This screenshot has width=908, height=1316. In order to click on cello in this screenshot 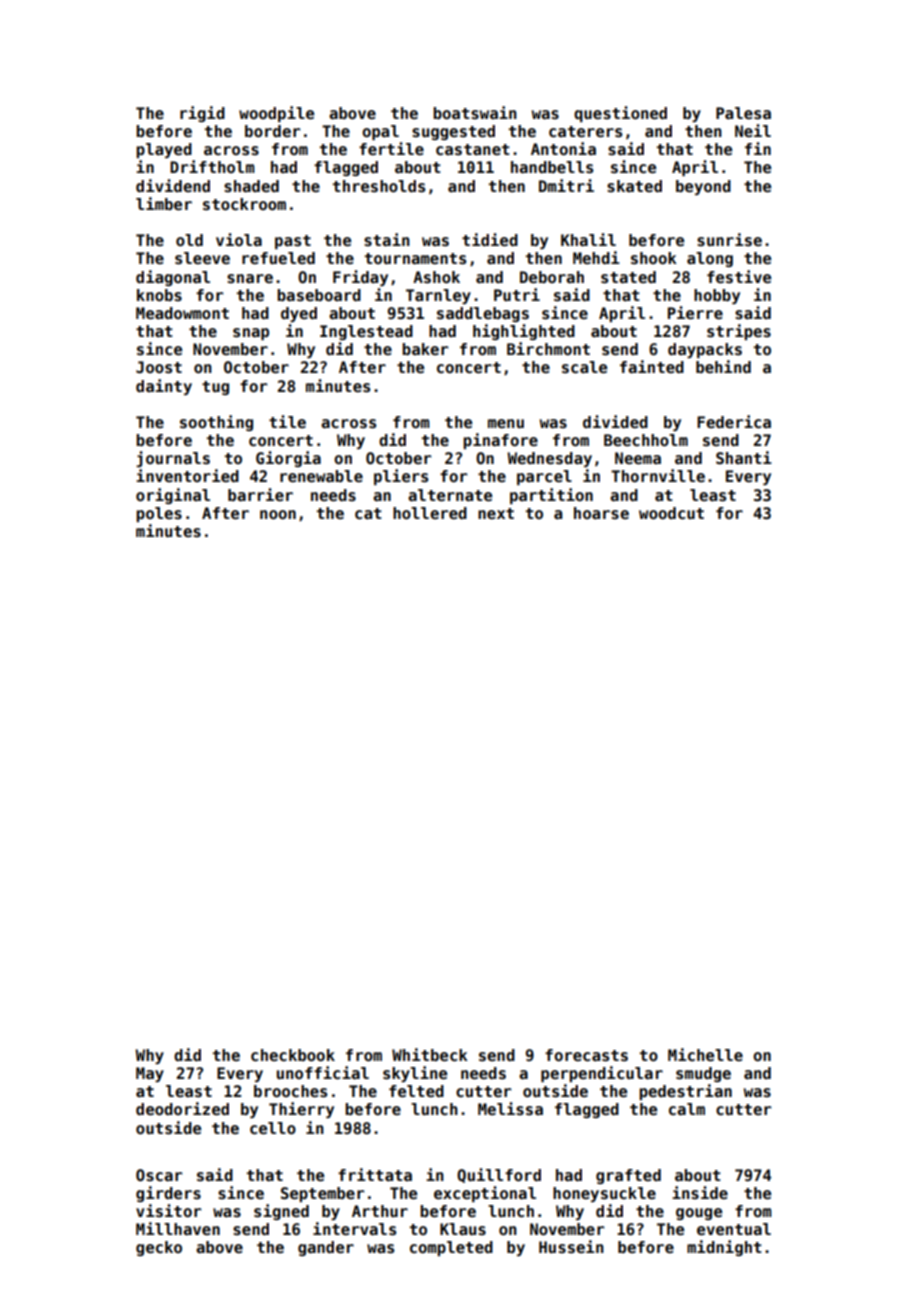, I will do `click(273, 1128)`.
